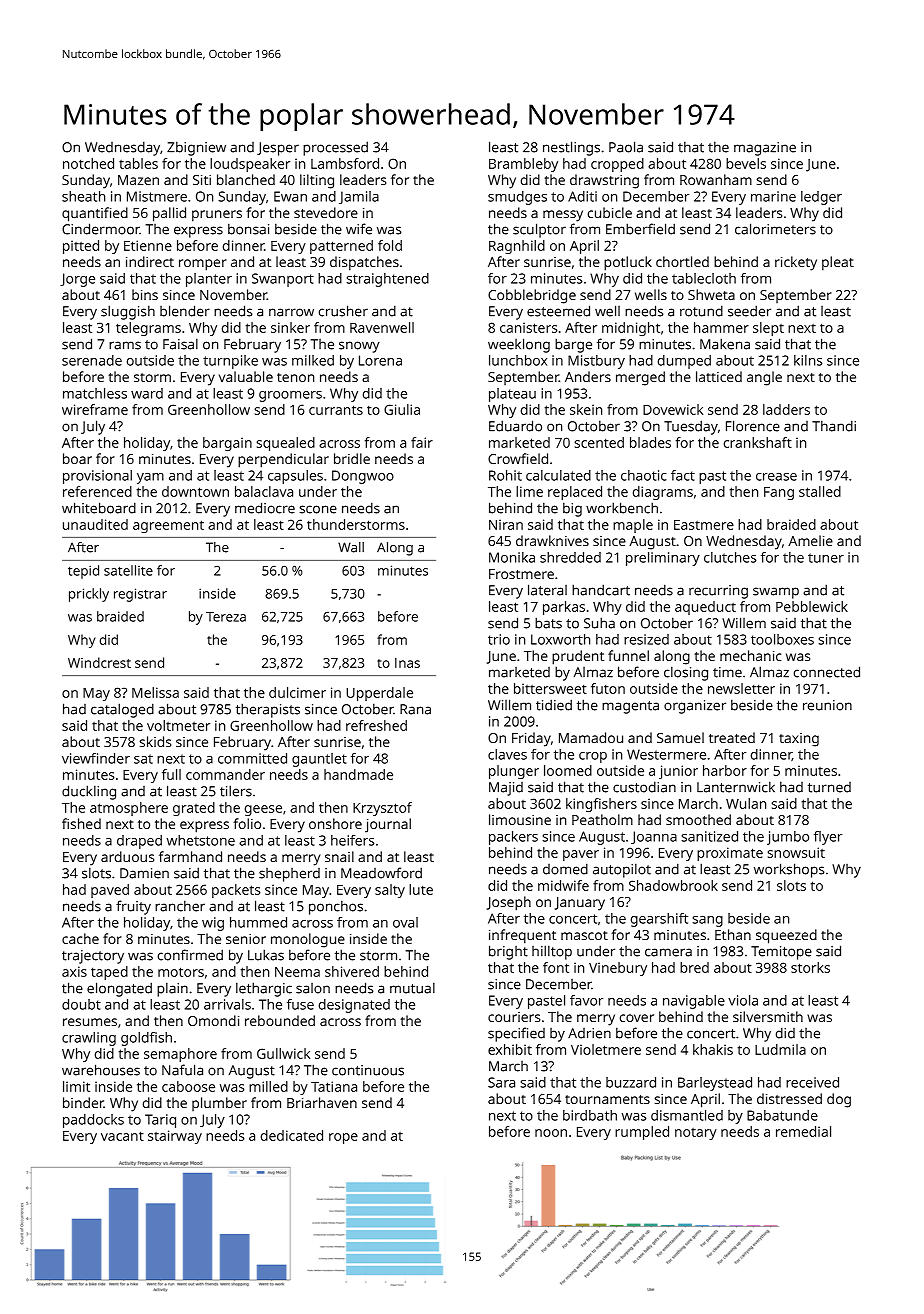 This screenshot has height=1314, width=924. What do you see at coordinates (283, 1053) in the screenshot?
I see `Gullwick` at bounding box center [283, 1053].
